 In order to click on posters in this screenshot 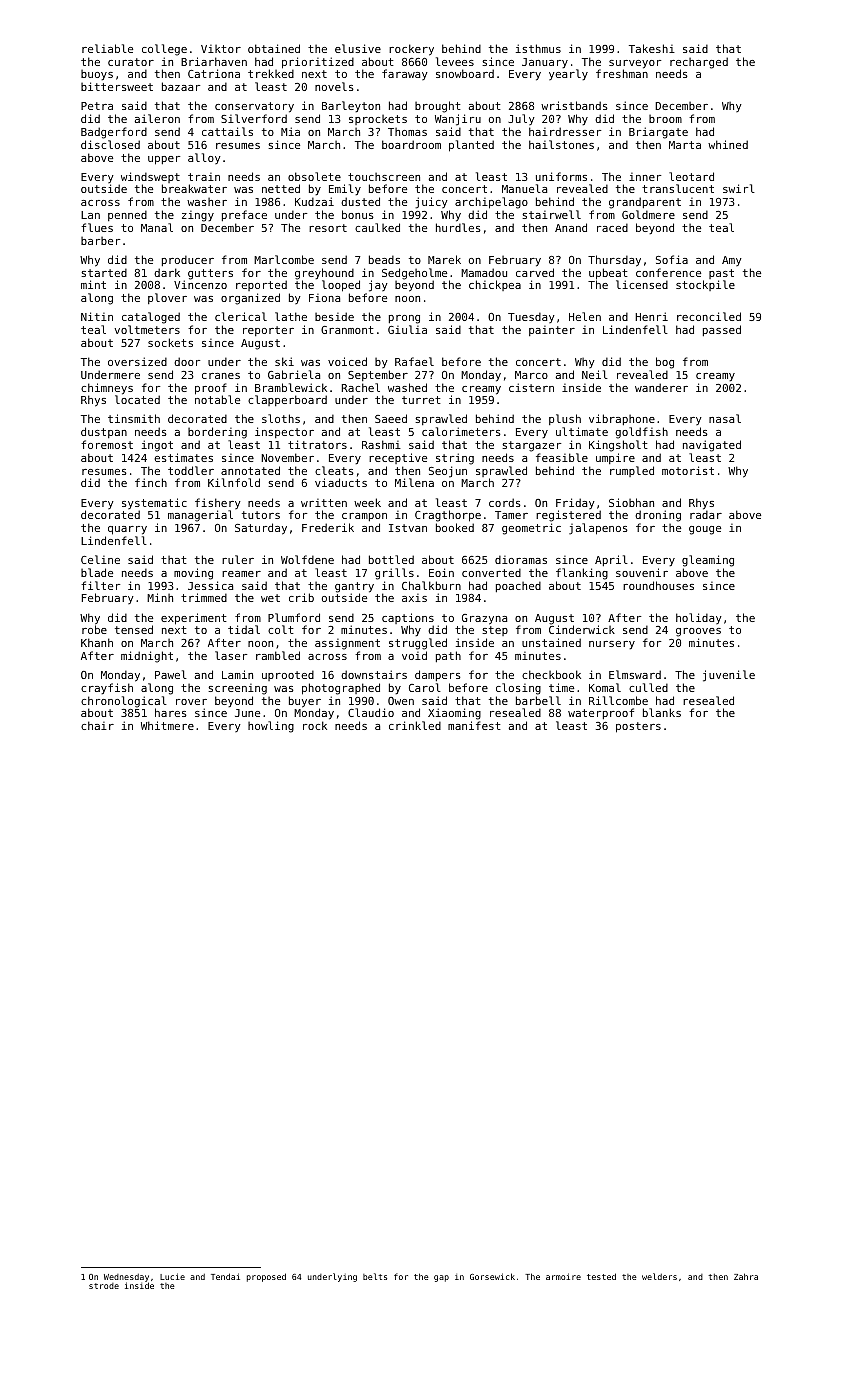, I will do `click(638, 727)`.
